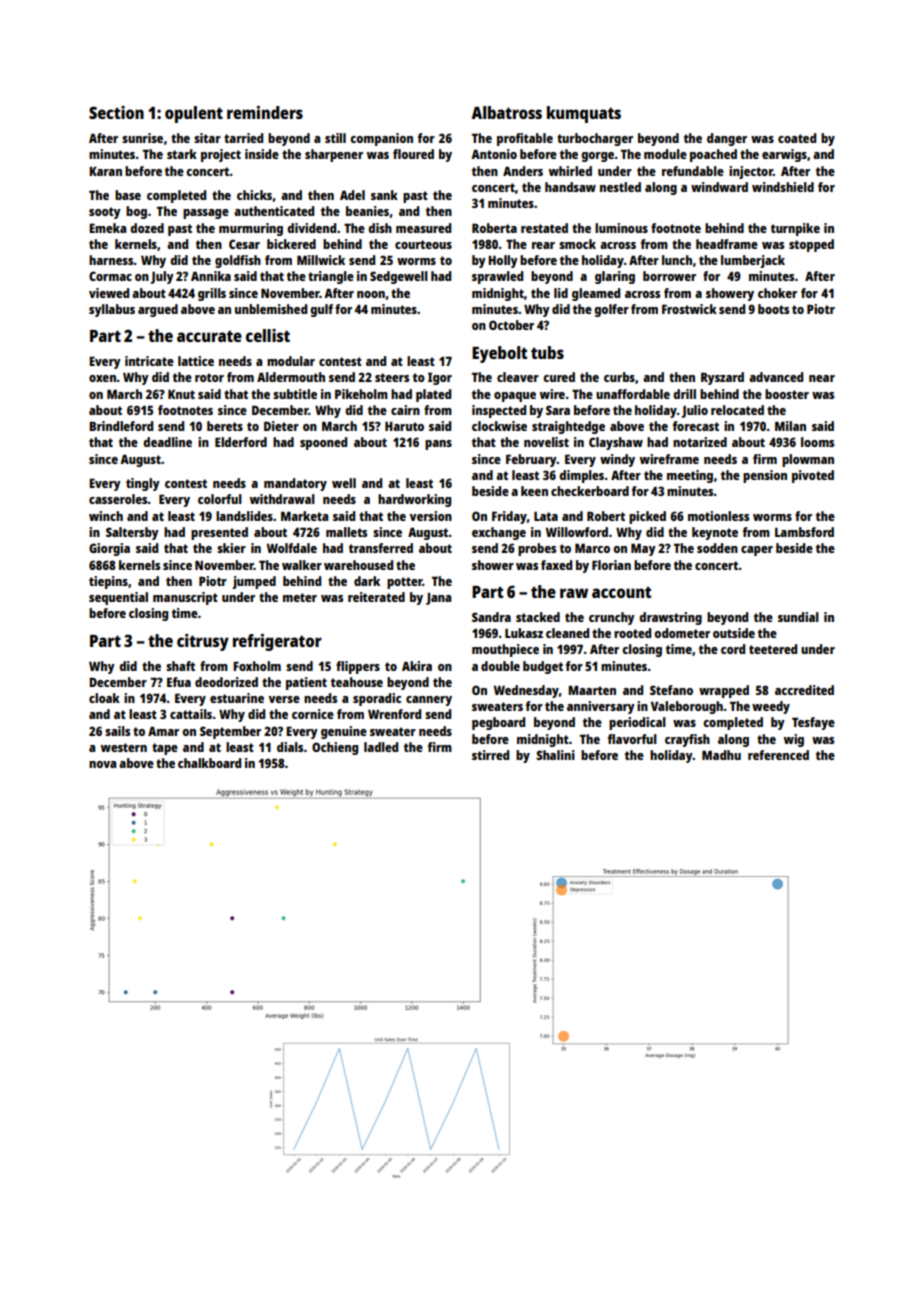 This image has height=1308, width=924. I want to click on noon, so click(371, 294).
